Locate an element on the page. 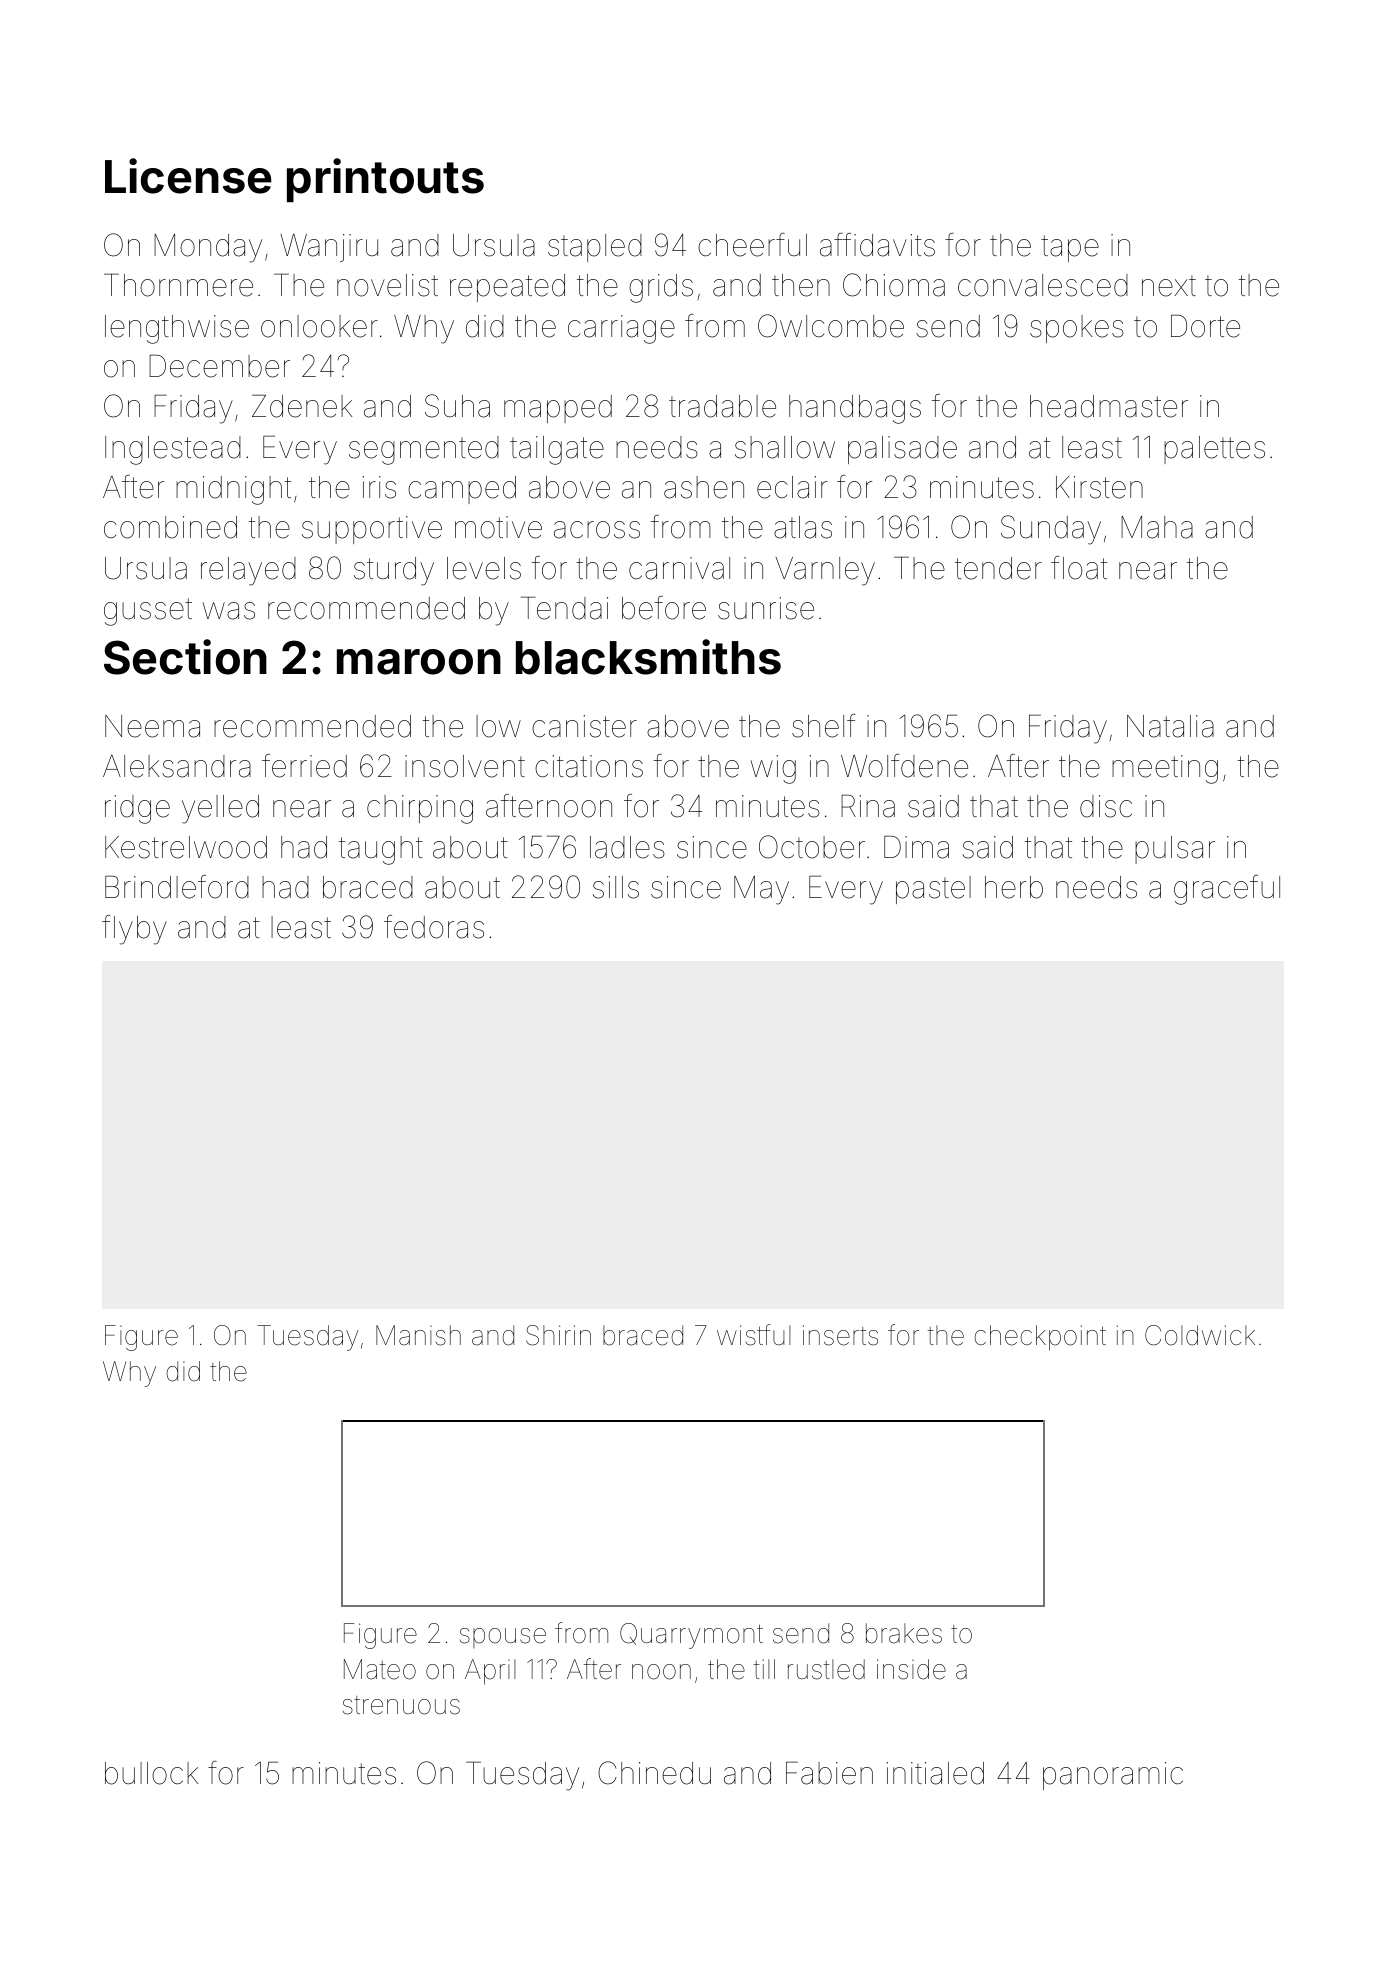 This document has height=1969, width=1386. Shirin is located at coordinates (558, 1335).
